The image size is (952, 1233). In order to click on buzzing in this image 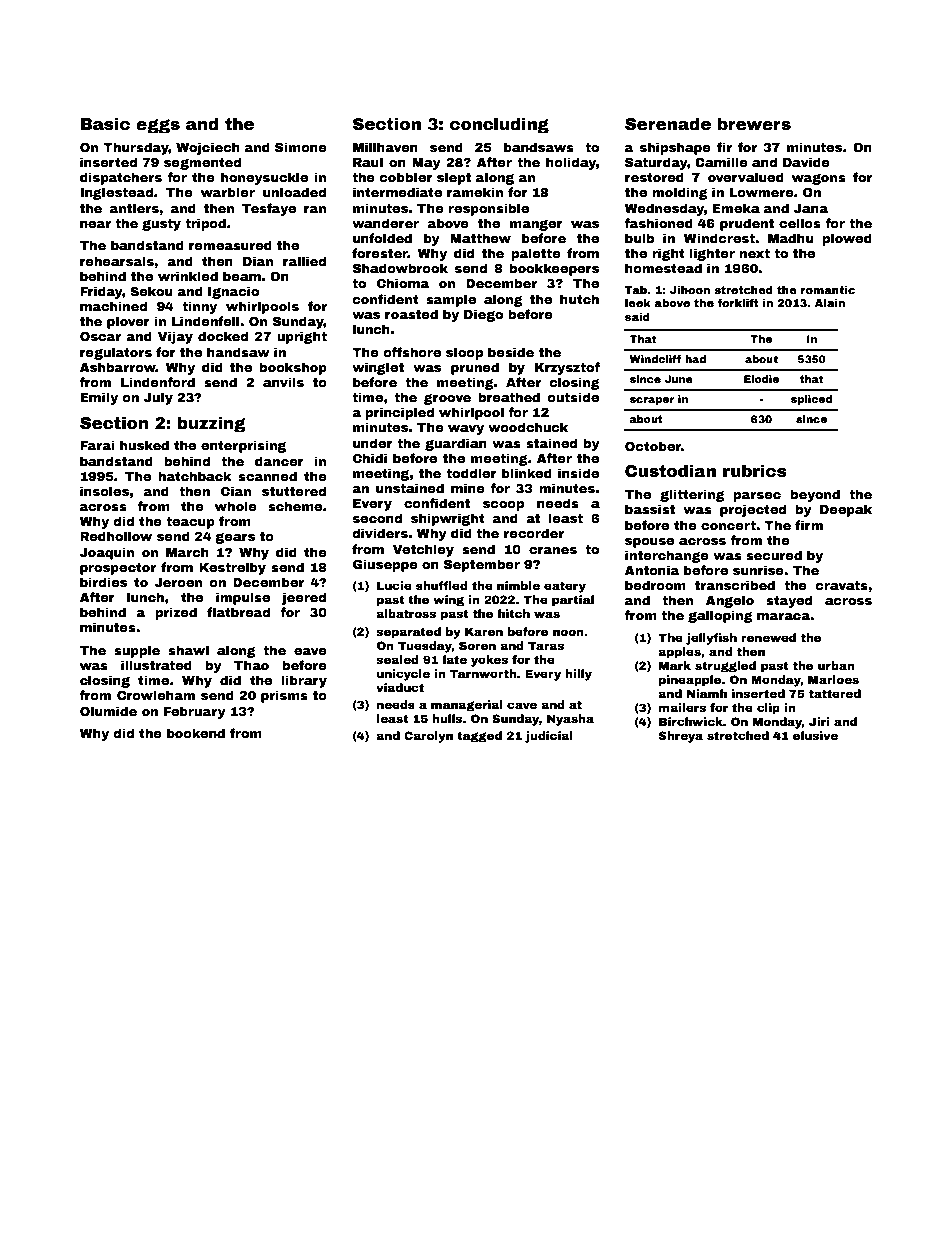, I will do `click(211, 424)`.
